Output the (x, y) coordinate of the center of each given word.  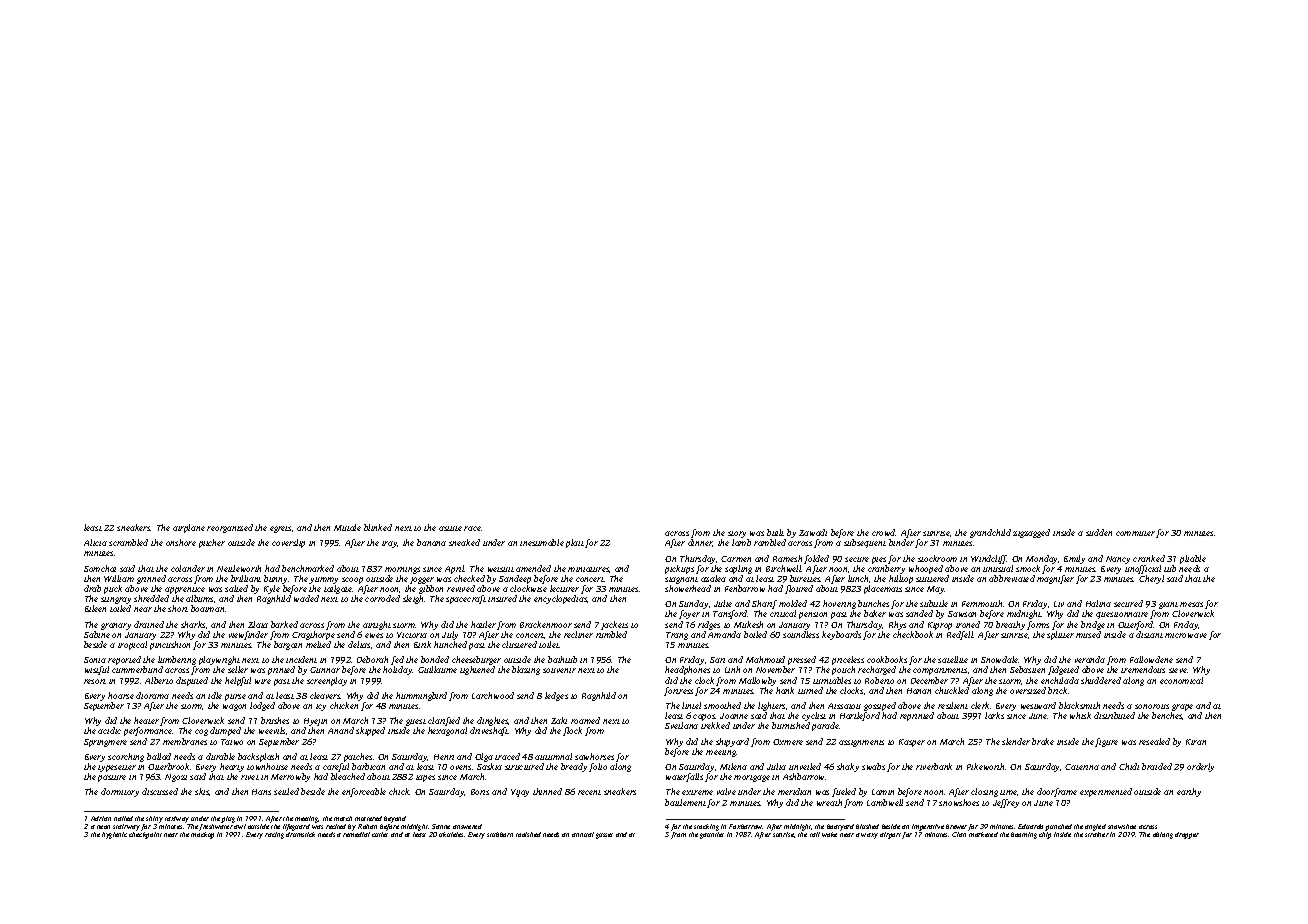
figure (1106, 742)
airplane (189, 528)
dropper (1187, 835)
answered (467, 826)
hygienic (114, 835)
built (775, 532)
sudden (1099, 532)
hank (785, 690)
